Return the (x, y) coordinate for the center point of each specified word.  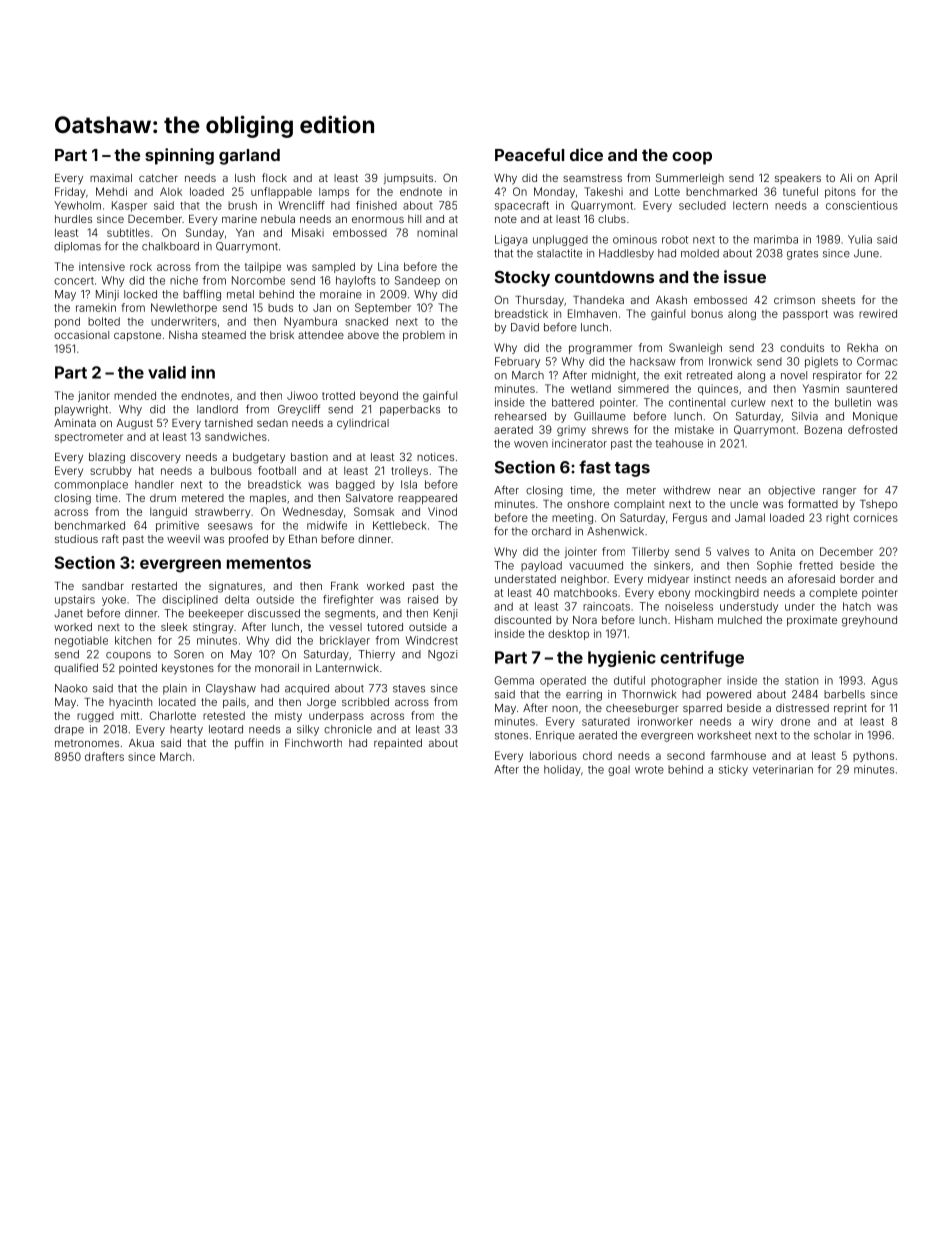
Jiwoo (302, 395)
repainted (398, 744)
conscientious (862, 205)
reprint (850, 709)
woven (531, 444)
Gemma (514, 680)
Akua (141, 743)
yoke (114, 600)
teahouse (679, 443)
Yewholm (77, 205)
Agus (885, 681)
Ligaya (511, 240)
